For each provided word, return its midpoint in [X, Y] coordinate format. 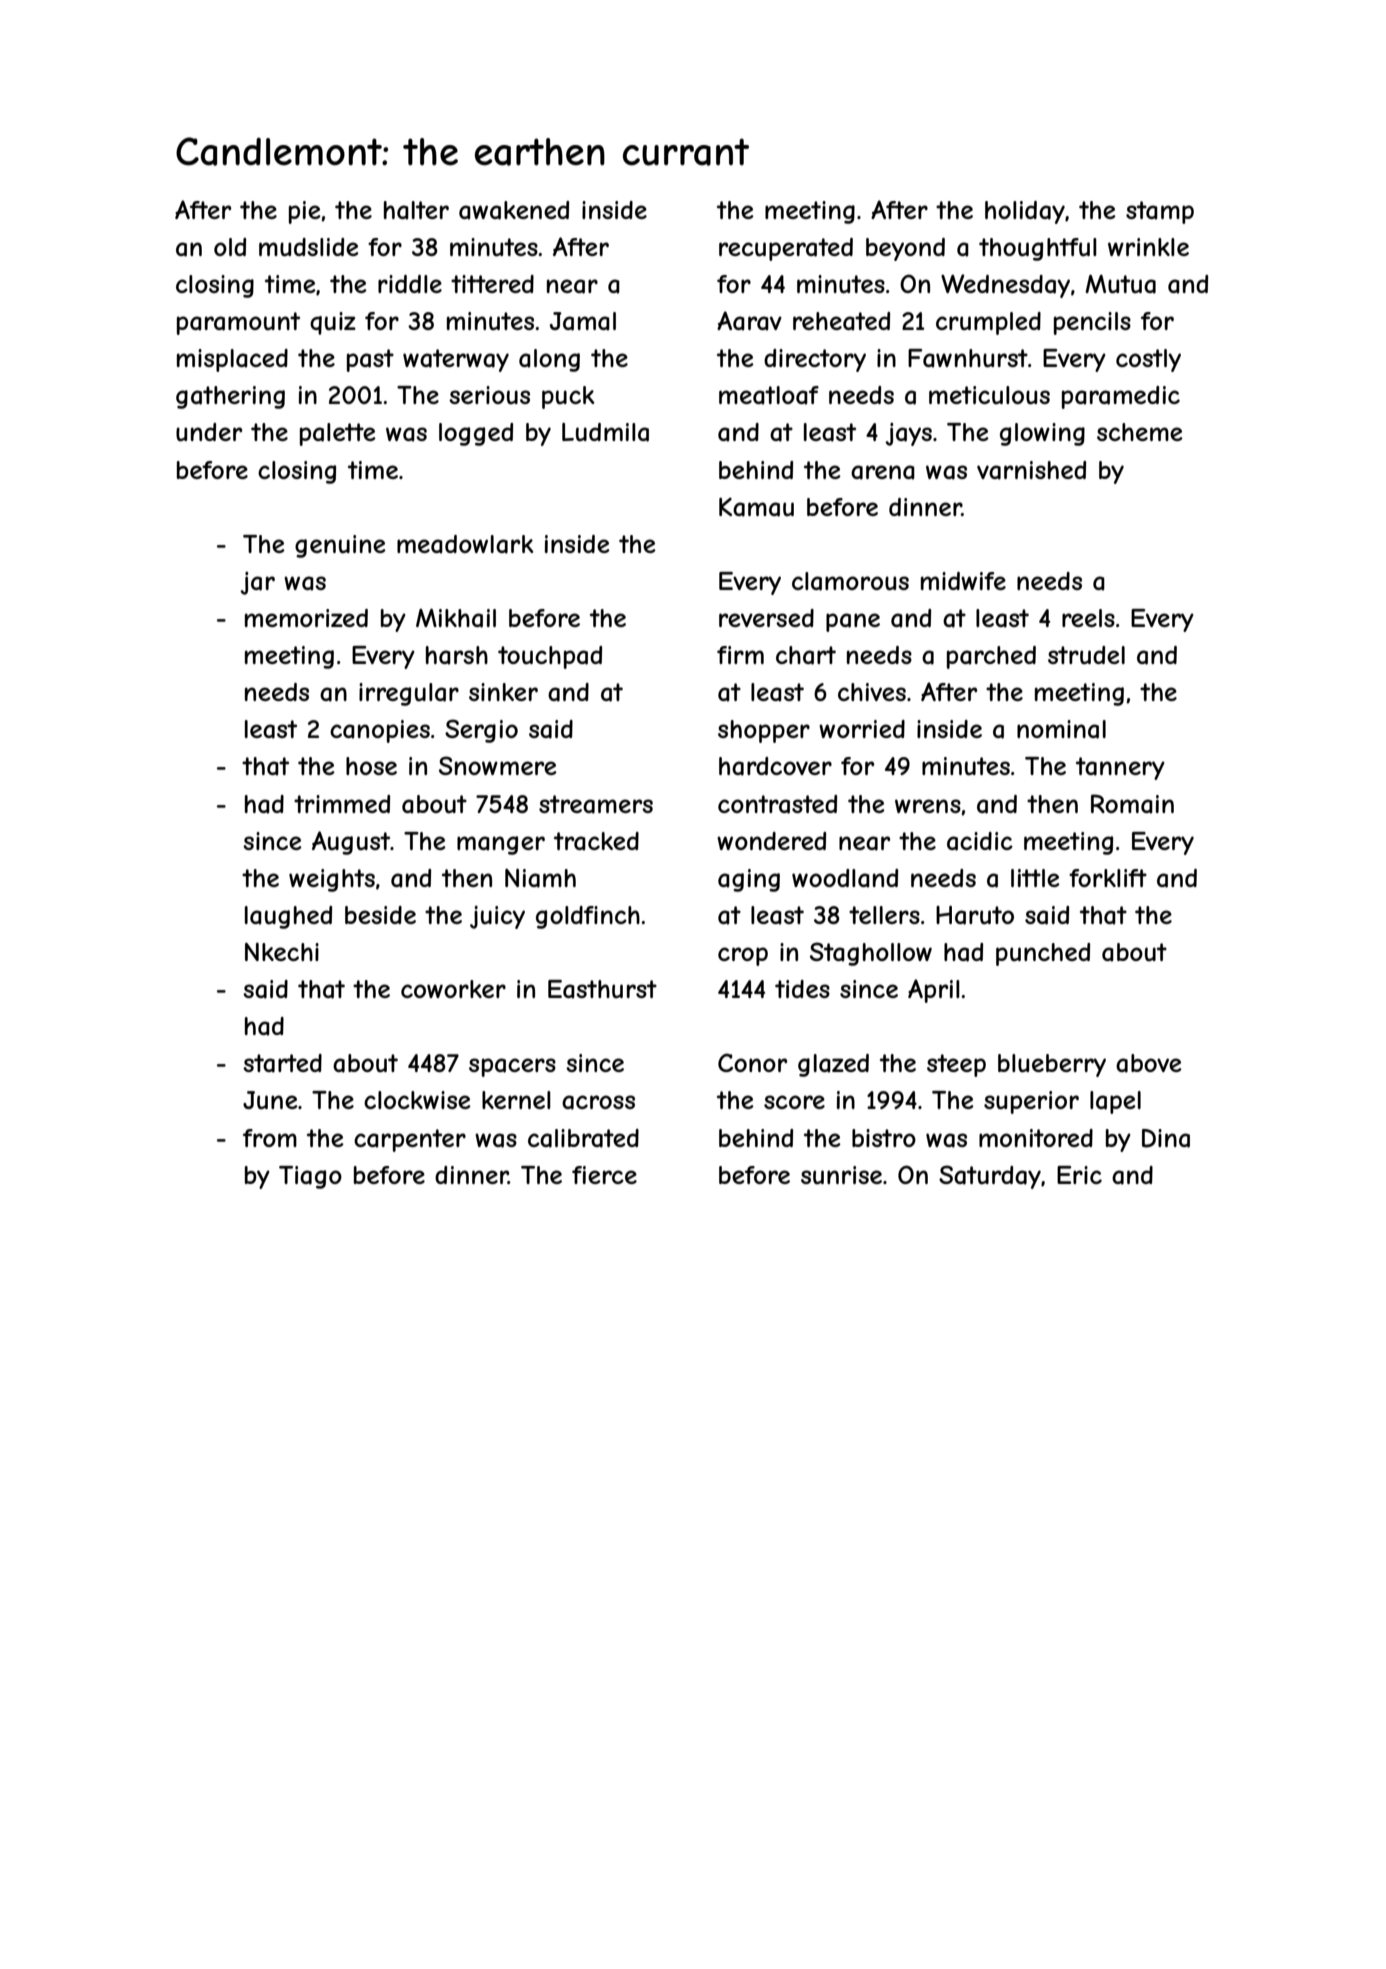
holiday [1025, 212]
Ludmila [605, 432]
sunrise [841, 1175]
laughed [288, 917]
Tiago [310, 1177]
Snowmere [498, 765]
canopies [380, 731]
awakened [514, 210]
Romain [1132, 804]
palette [338, 434]
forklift [1108, 878]
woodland [845, 878]
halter [416, 210]
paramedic [1121, 397]
